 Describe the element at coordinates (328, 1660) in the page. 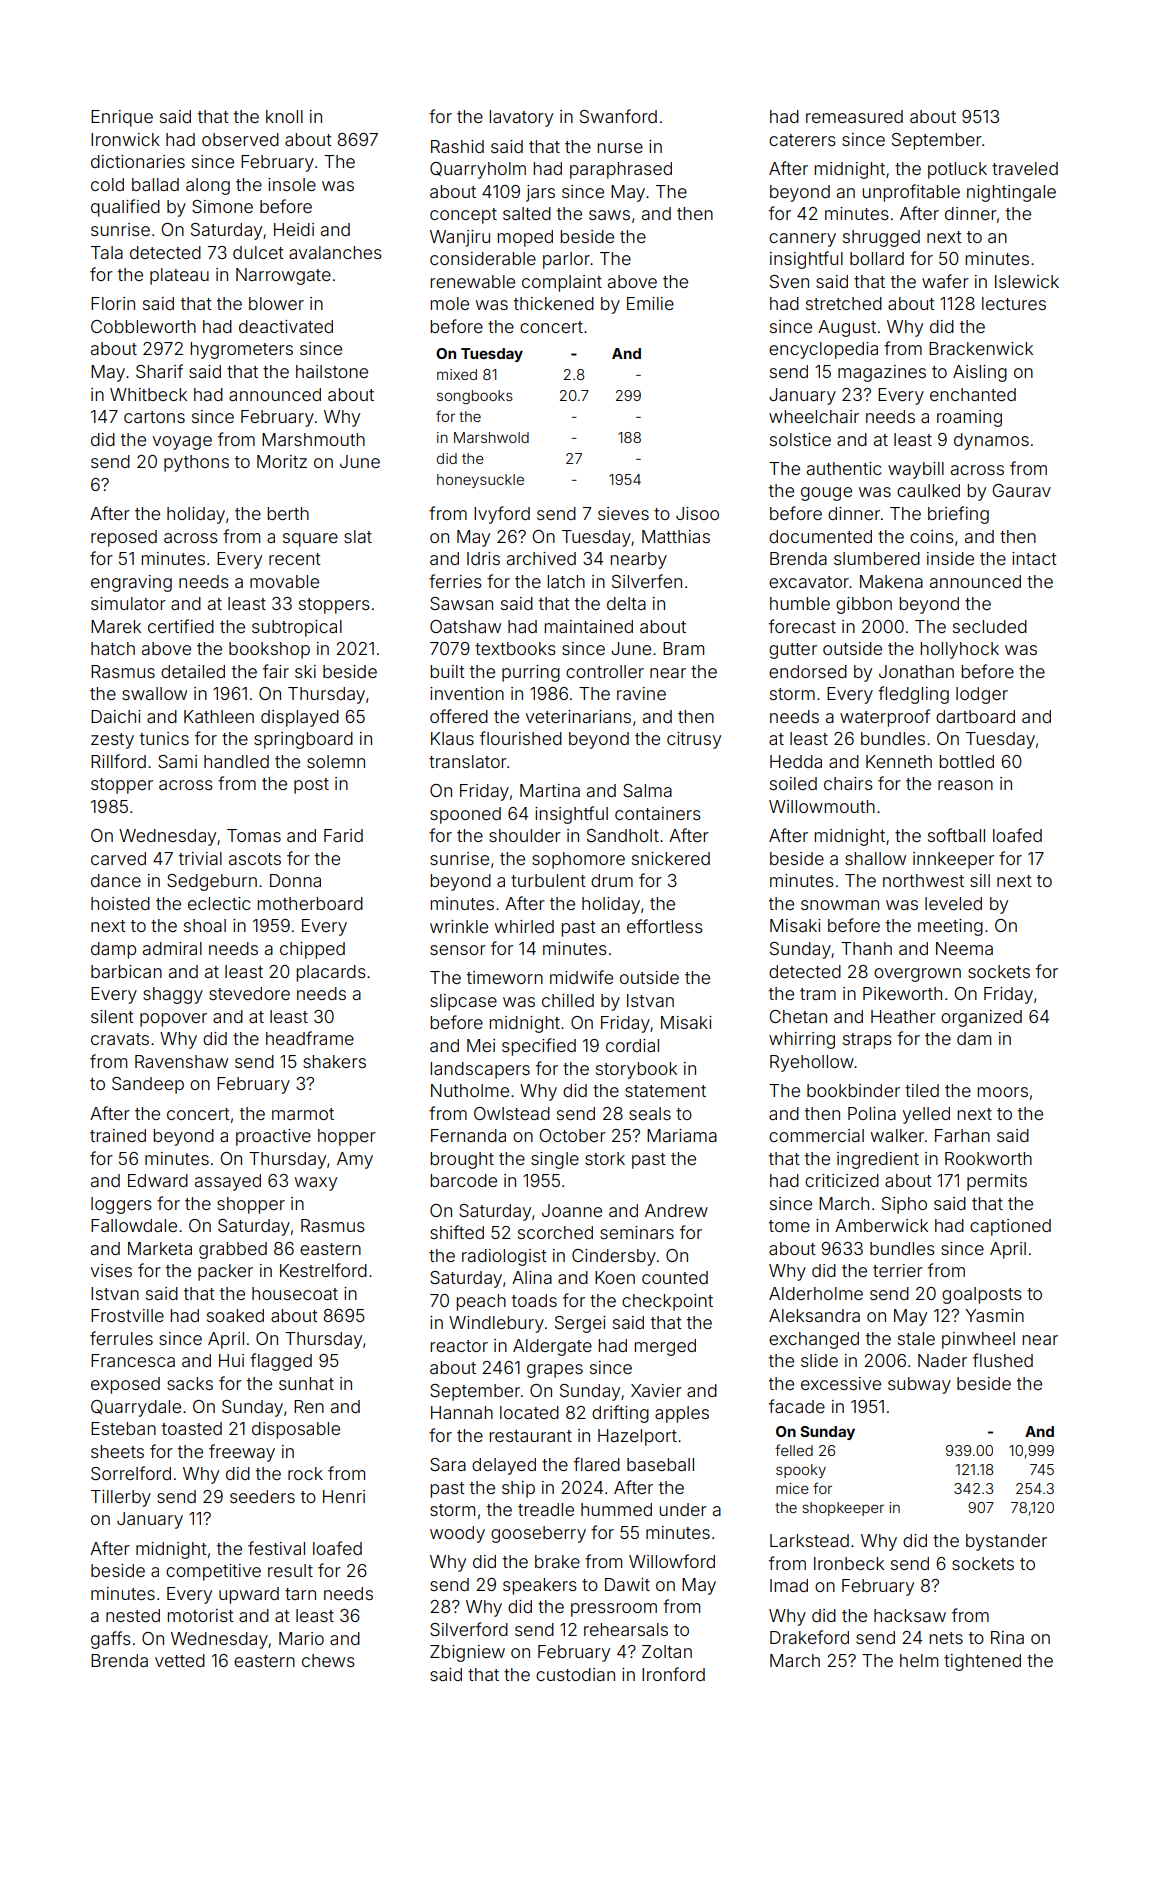

I see `chews` at that location.
